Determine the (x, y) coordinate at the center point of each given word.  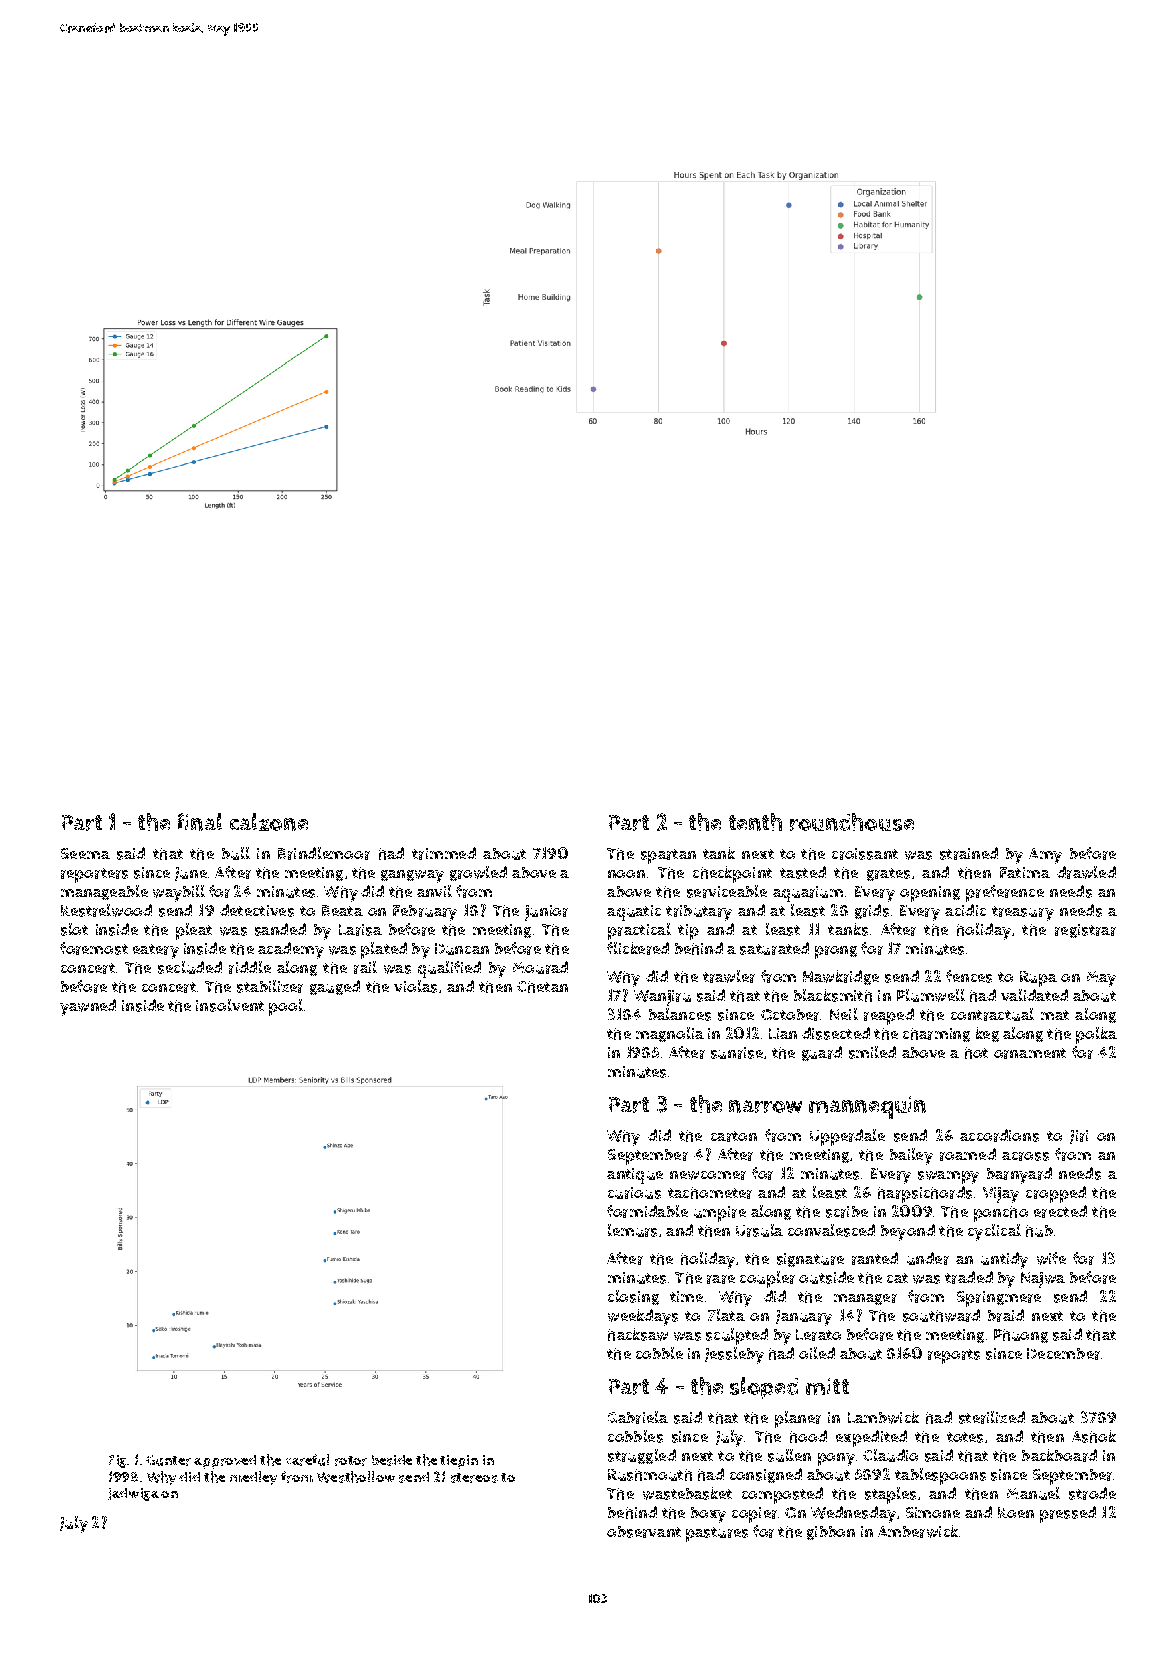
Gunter (168, 1460)
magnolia (670, 1034)
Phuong (1021, 1336)
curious (634, 1193)
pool (286, 1007)
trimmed (444, 853)
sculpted (737, 1336)
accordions (999, 1135)
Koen (1016, 1512)
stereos (474, 1478)
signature (810, 1260)
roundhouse (852, 822)
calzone (269, 822)
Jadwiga (133, 1494)
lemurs (632, 1230)
